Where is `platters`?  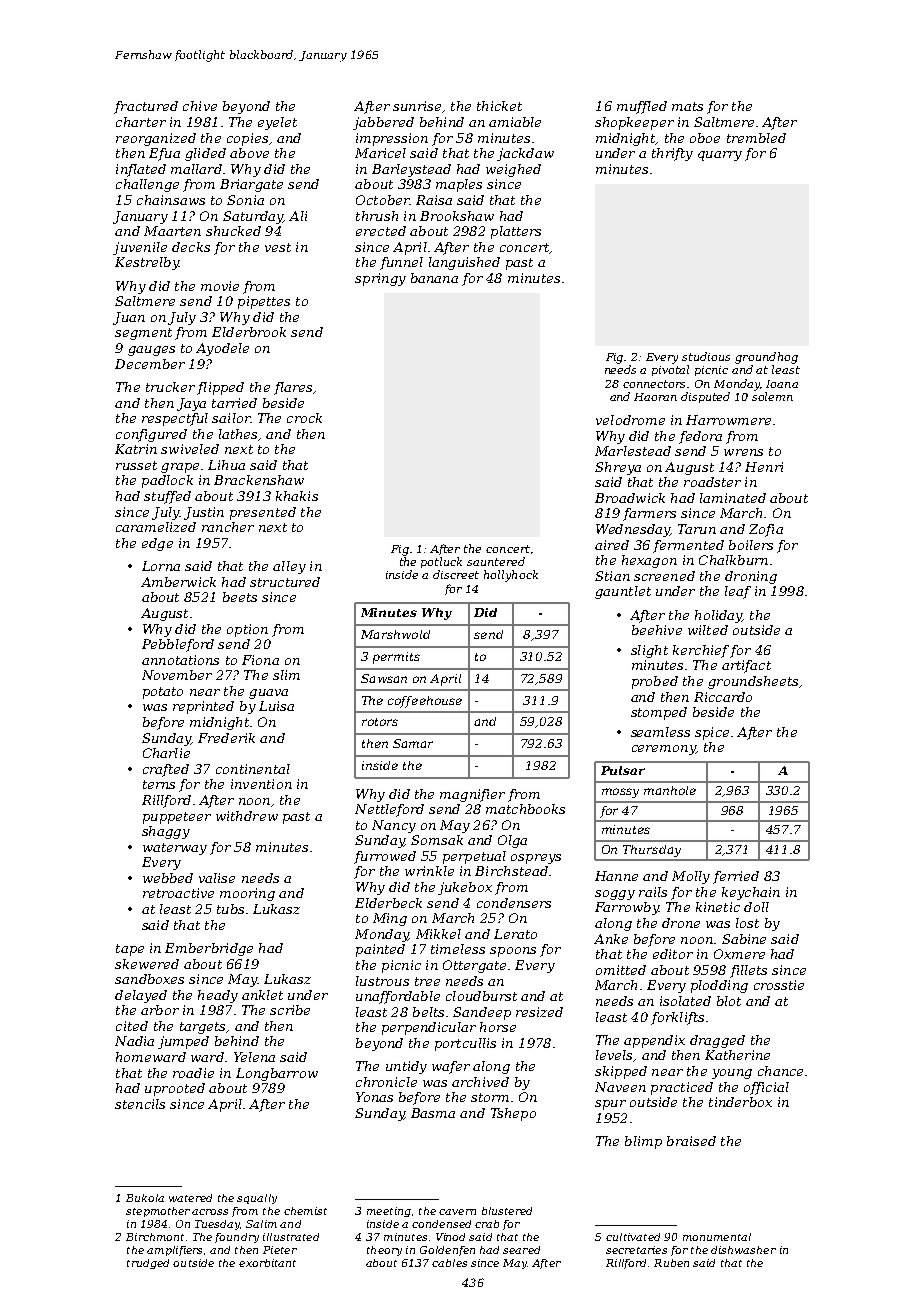
platters is located at coordinates (516, 232).
